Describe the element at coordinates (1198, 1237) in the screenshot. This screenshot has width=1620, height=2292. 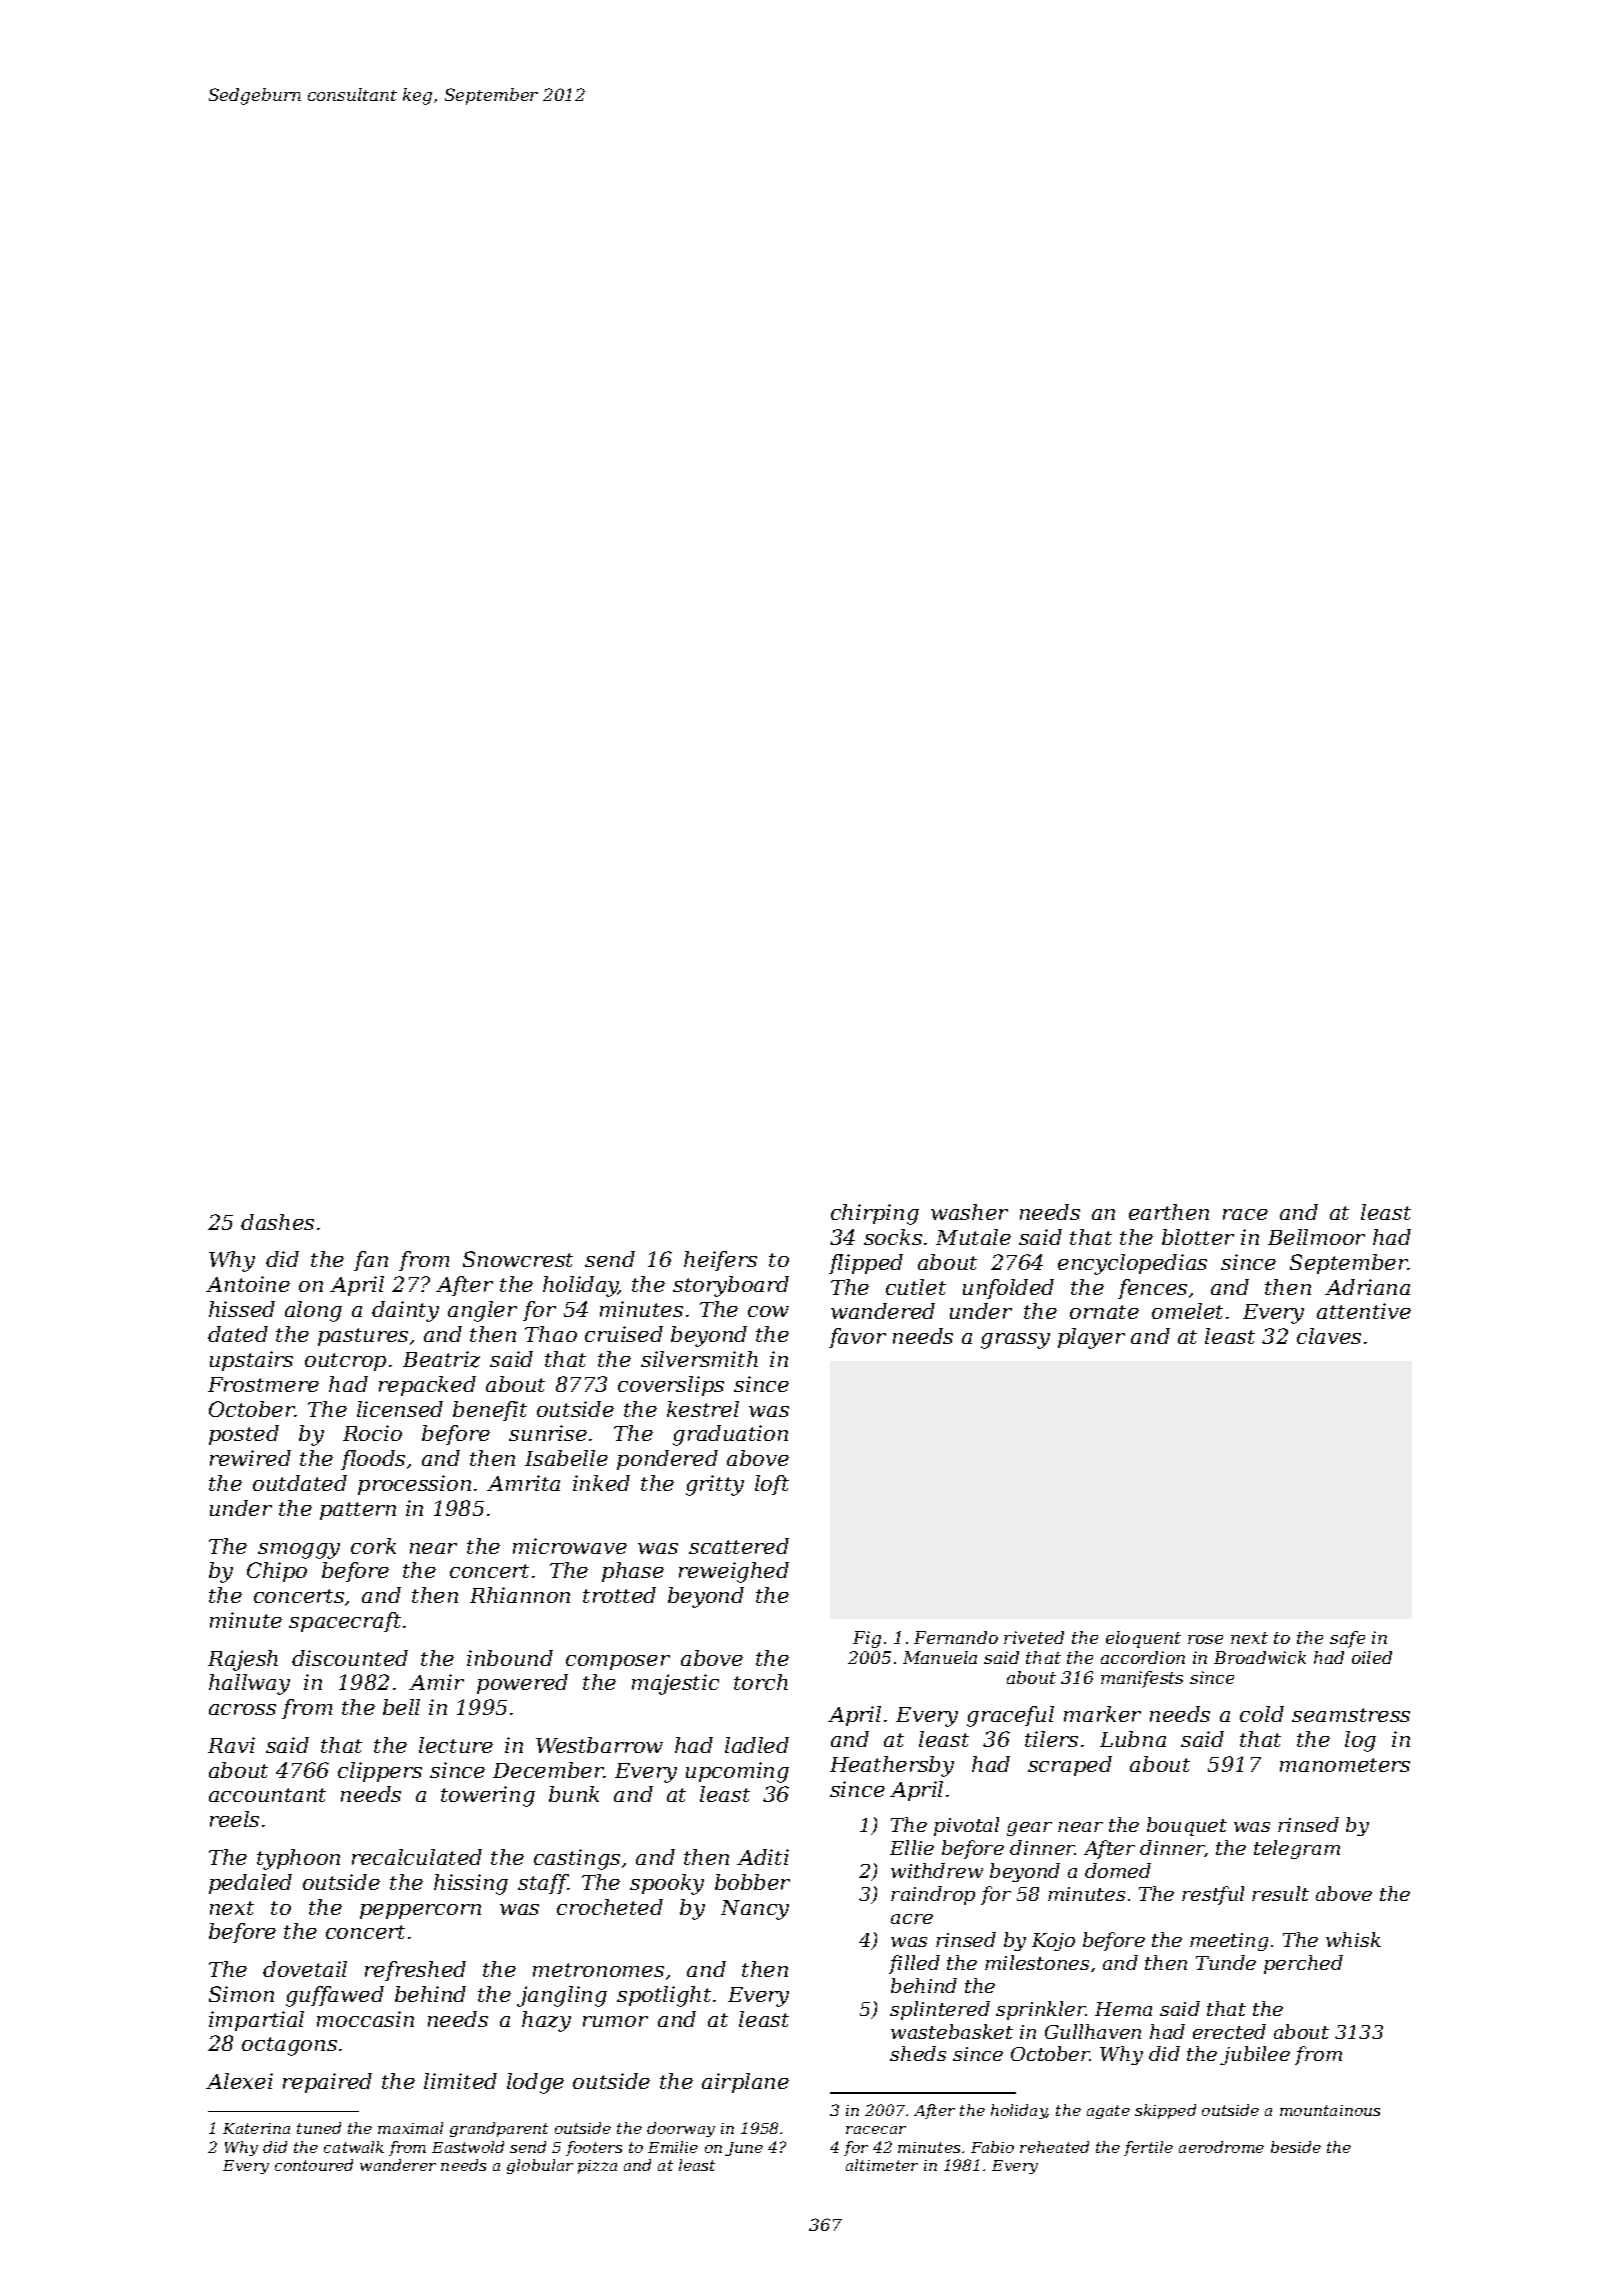
I see `blotter` at that location.
